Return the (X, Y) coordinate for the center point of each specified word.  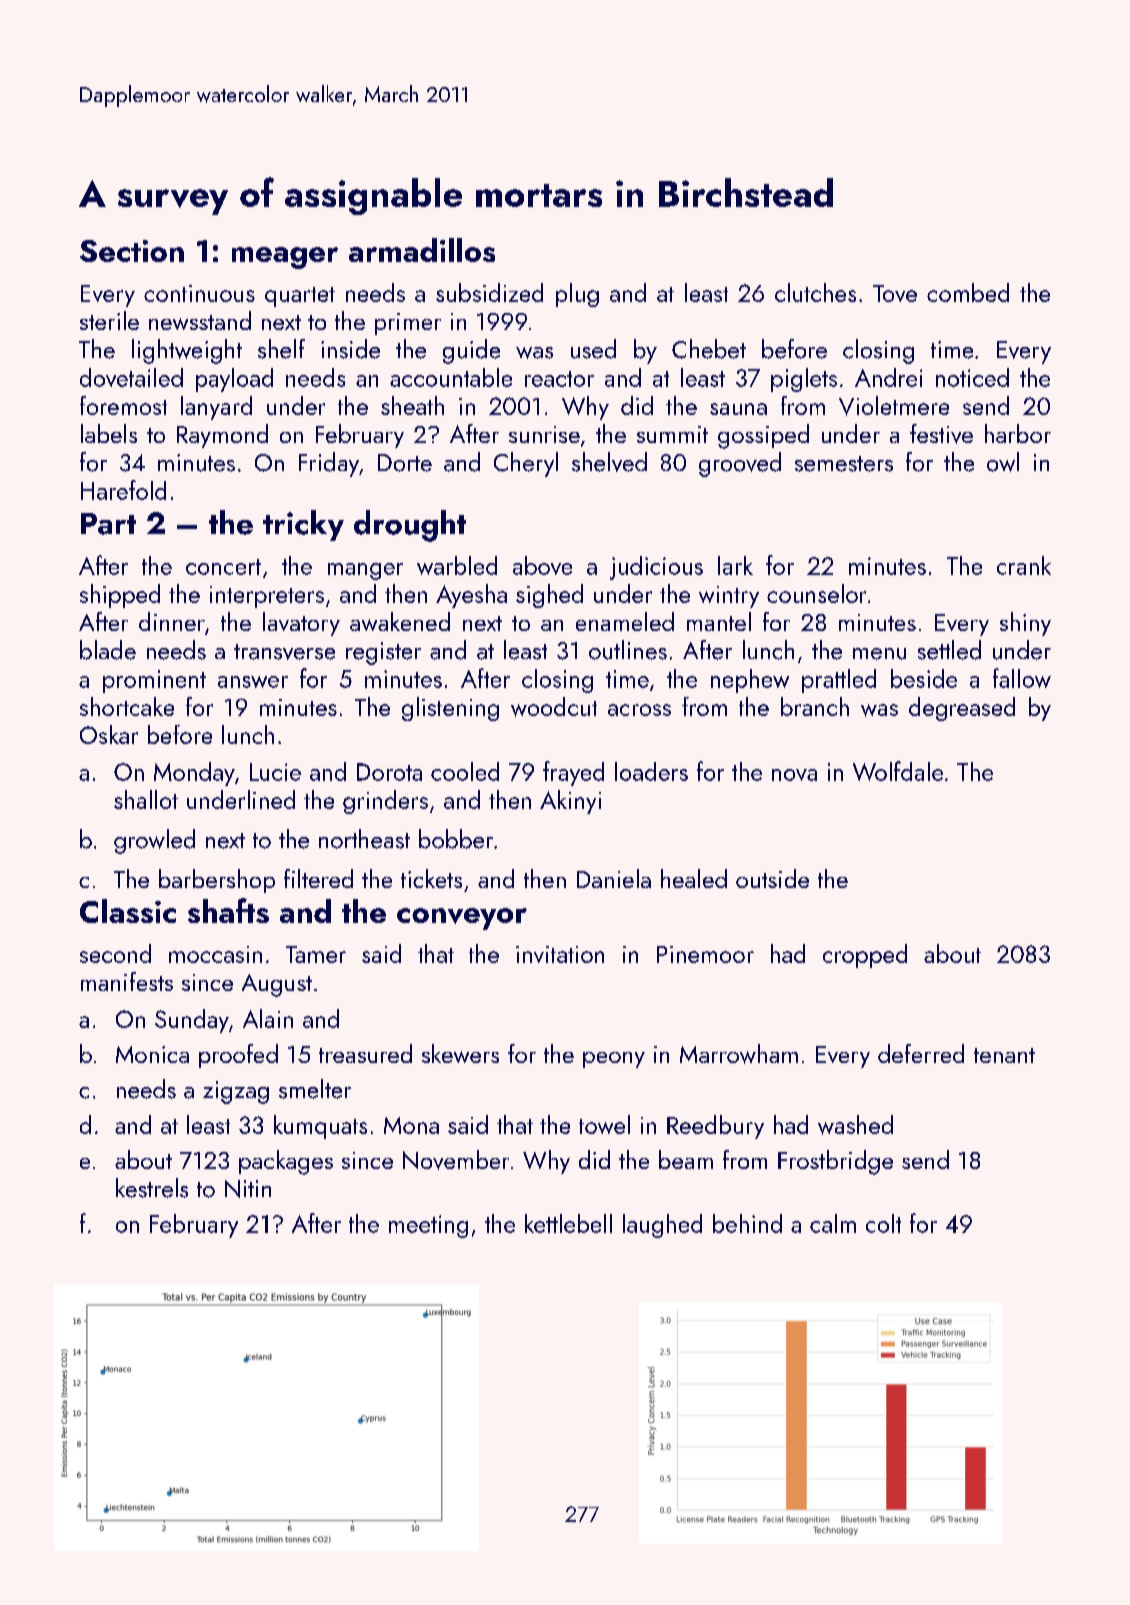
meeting (428, 1226)
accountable (451, 377)
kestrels (152, 1188)
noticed (972, 377)
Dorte (405, 463)
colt (883, 1223)
